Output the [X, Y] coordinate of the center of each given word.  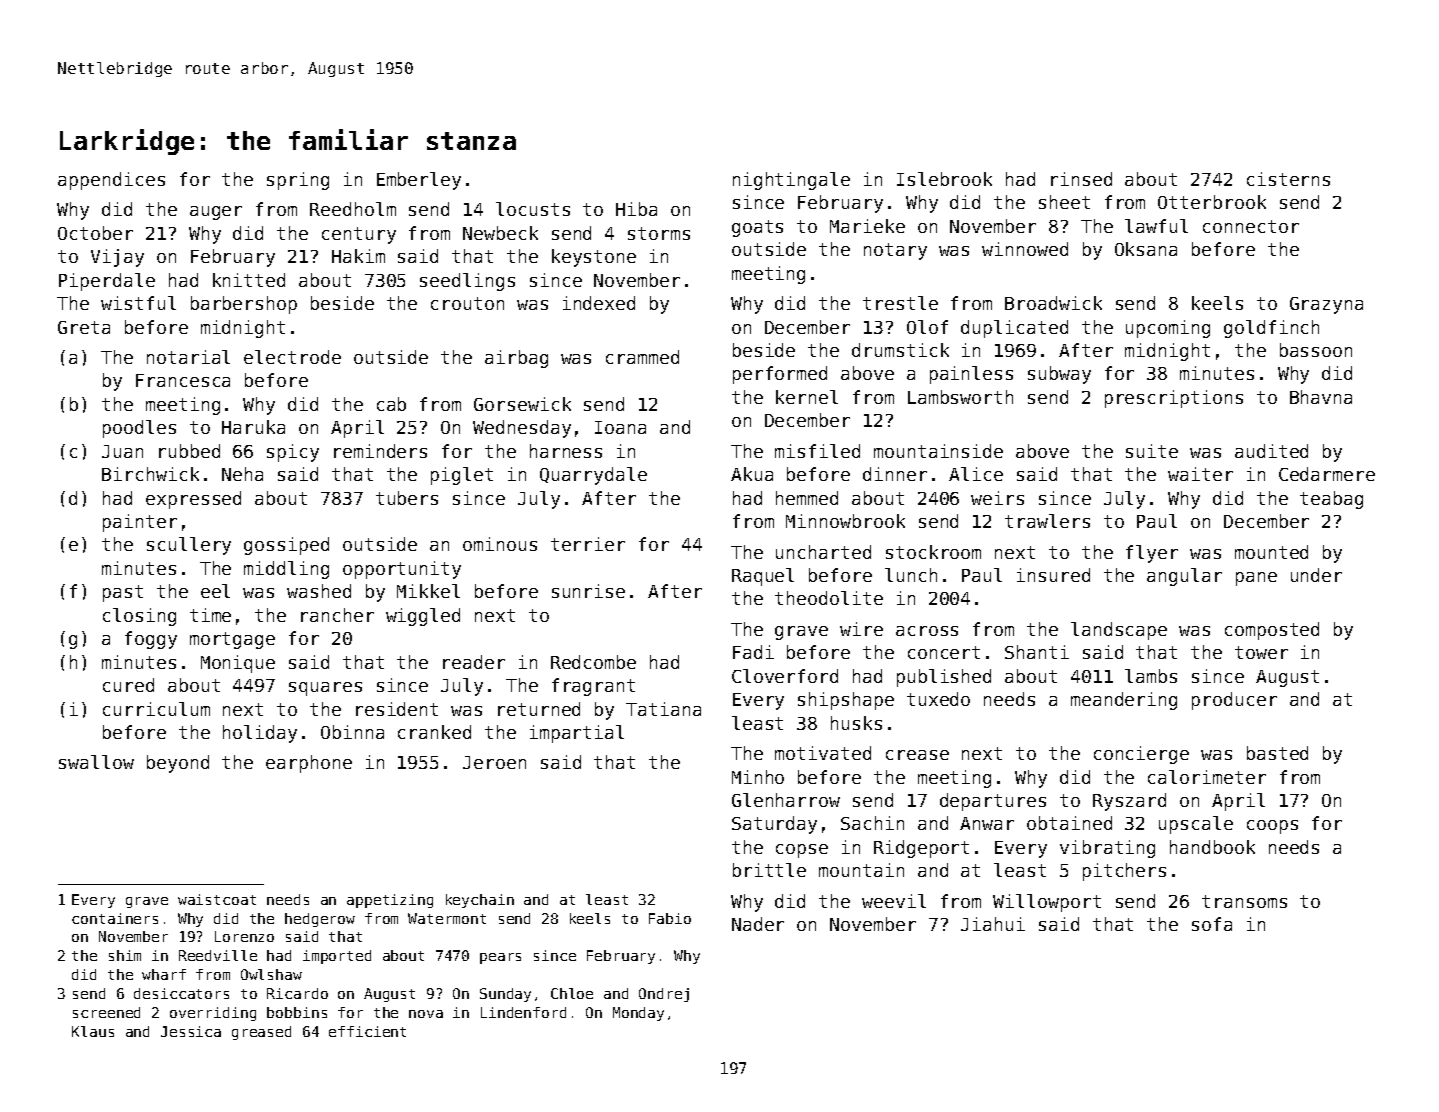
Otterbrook [1212, 202]
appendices [111, 181]
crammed [642, 357]
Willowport [1047, 903]
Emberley [419, 181]
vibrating [1107, 849]
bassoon [1316, 350]
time [210, 615]
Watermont [447, 918]
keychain [480, 901]
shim [125, 955]
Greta [84, 327]
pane [1256, 579]
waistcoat [217, 899]
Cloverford [785, 676]
